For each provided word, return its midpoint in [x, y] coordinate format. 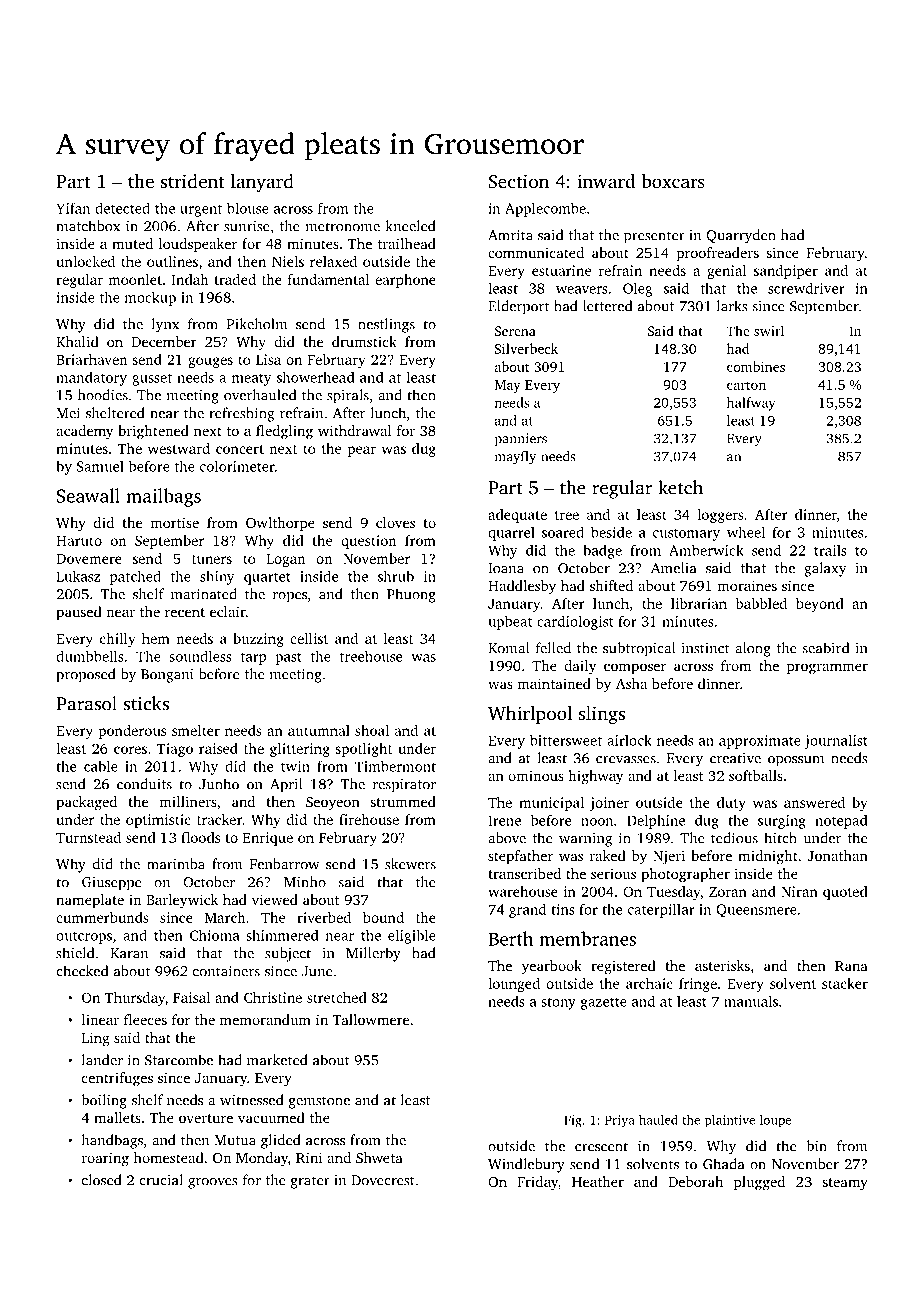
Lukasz [78, 576]
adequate [517, 516]
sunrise [247, 226]
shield [75, 953]
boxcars [673, 181]
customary [686, 535]
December [164, 341]
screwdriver [806, 288]
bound [383, 917]
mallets [117, 1117]
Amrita [510, 235]
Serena [515, 331]
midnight [768, 857]
